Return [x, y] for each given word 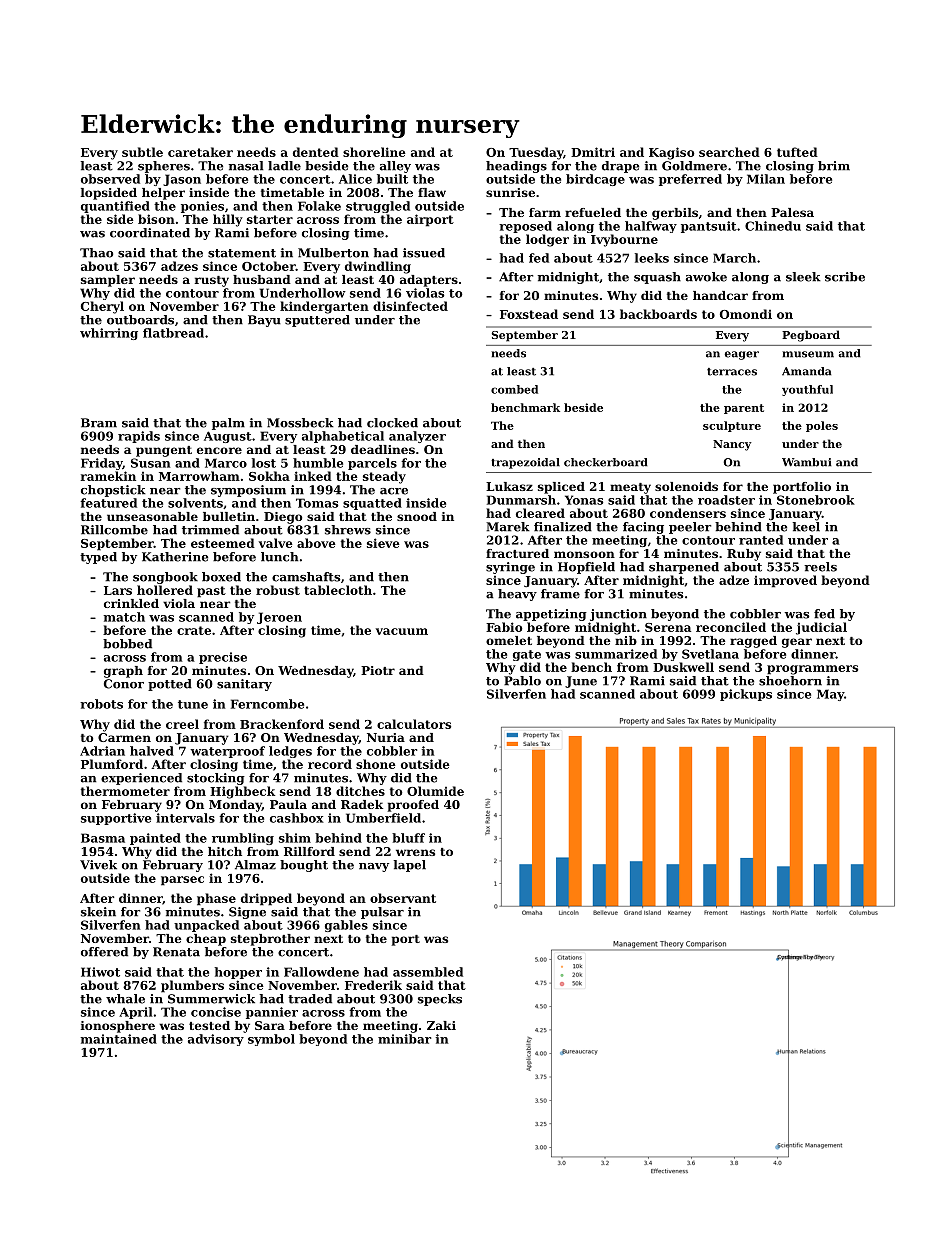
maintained [119, 1039]
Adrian [102, 751]
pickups [746, 695]
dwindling [378, 267]
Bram [99, 423]
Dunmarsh [521, 500]
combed [514, 389]
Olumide [435, 791]
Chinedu [773, 226]
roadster [726, 500]
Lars [118, 590]
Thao [96, 253]
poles [822, 426]
